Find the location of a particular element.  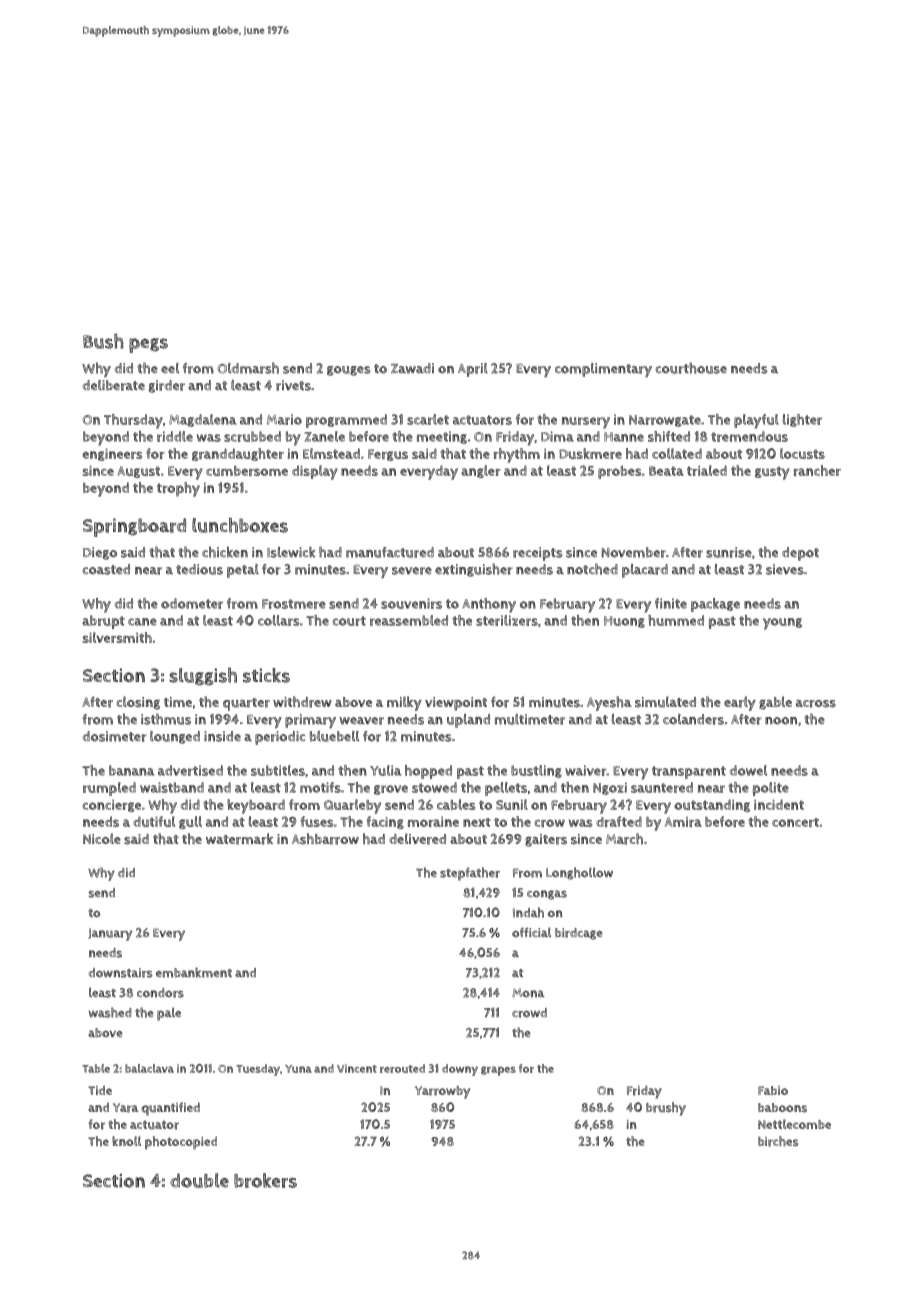

Yarrowby is located at coordinates (442, 1092).
